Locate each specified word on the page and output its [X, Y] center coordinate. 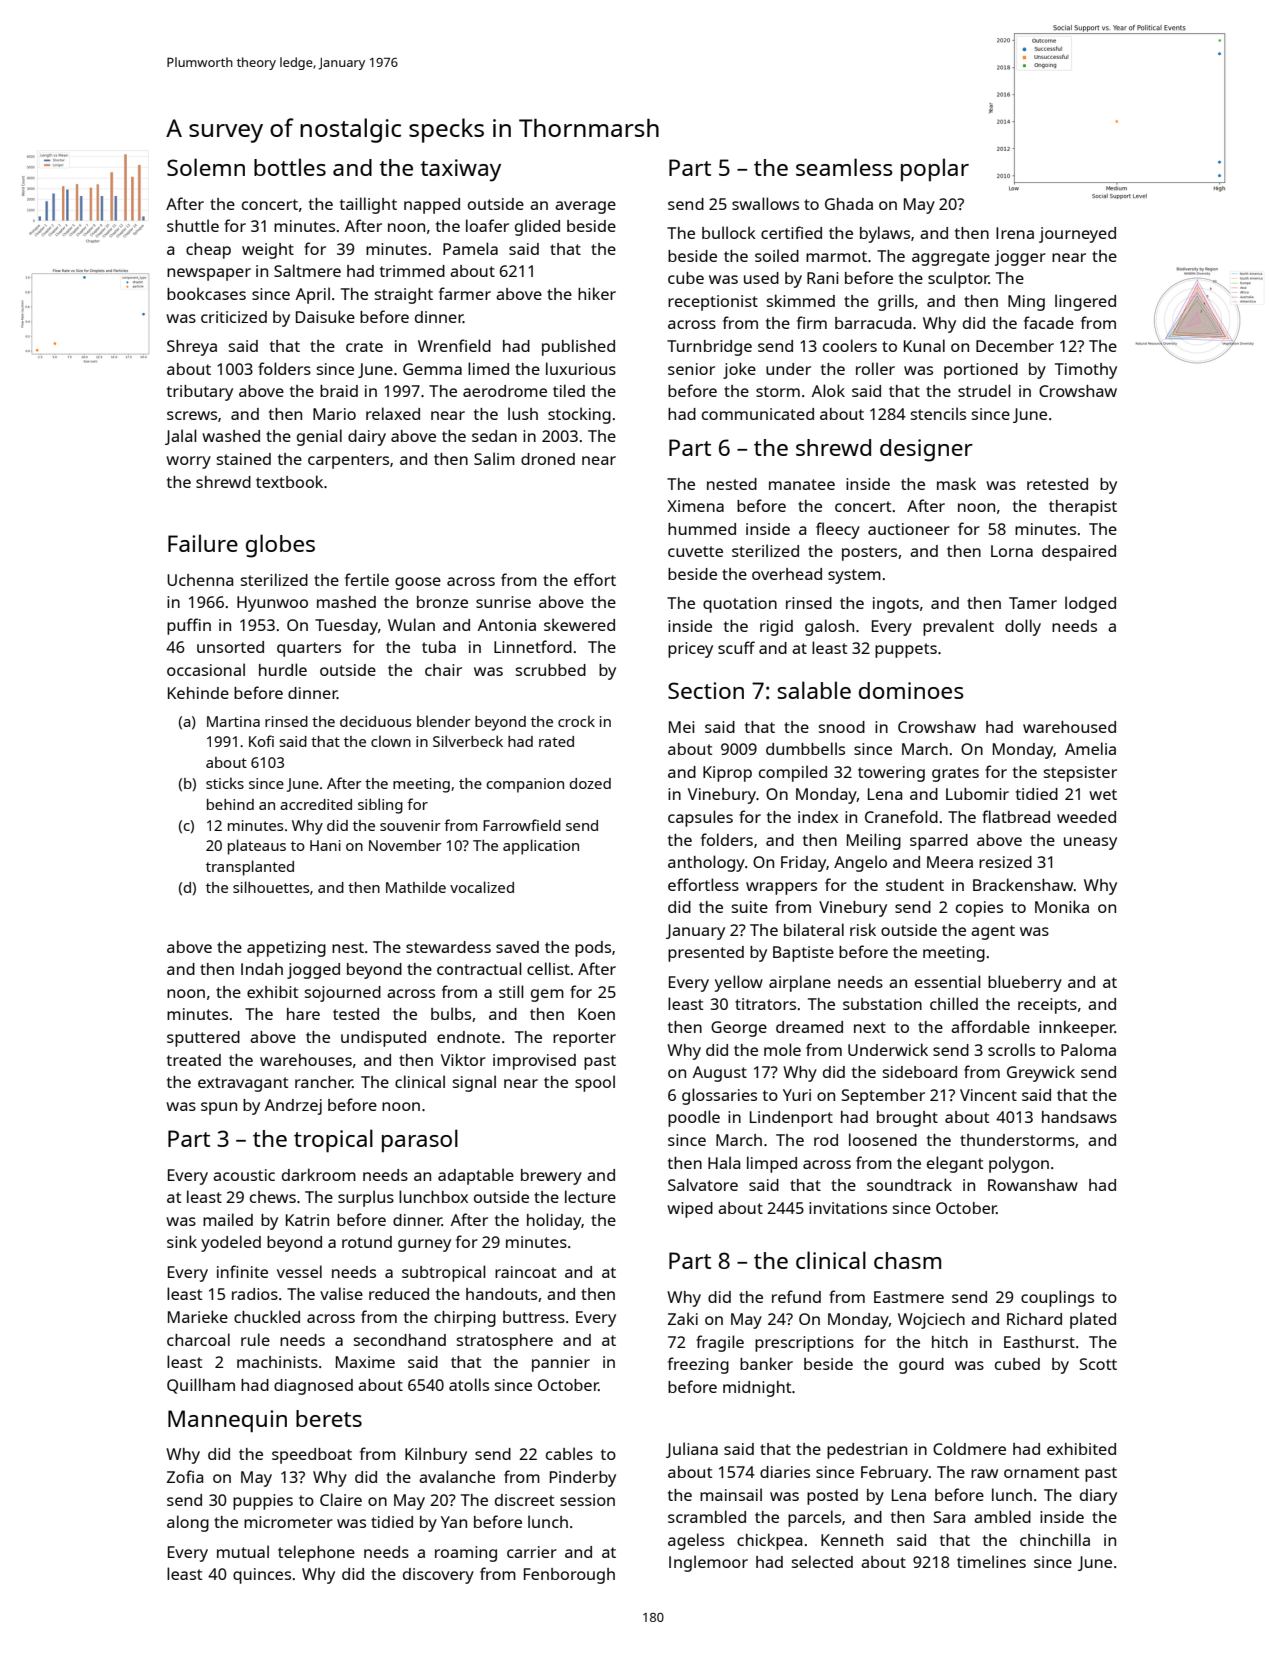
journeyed [1077, 235]
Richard [1034, 1319]
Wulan [411, 624]
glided [537, 227]
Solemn [206, 167]
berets [329, 1418]
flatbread [1016, 816]
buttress [534, 1317]
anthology [706, 863]
